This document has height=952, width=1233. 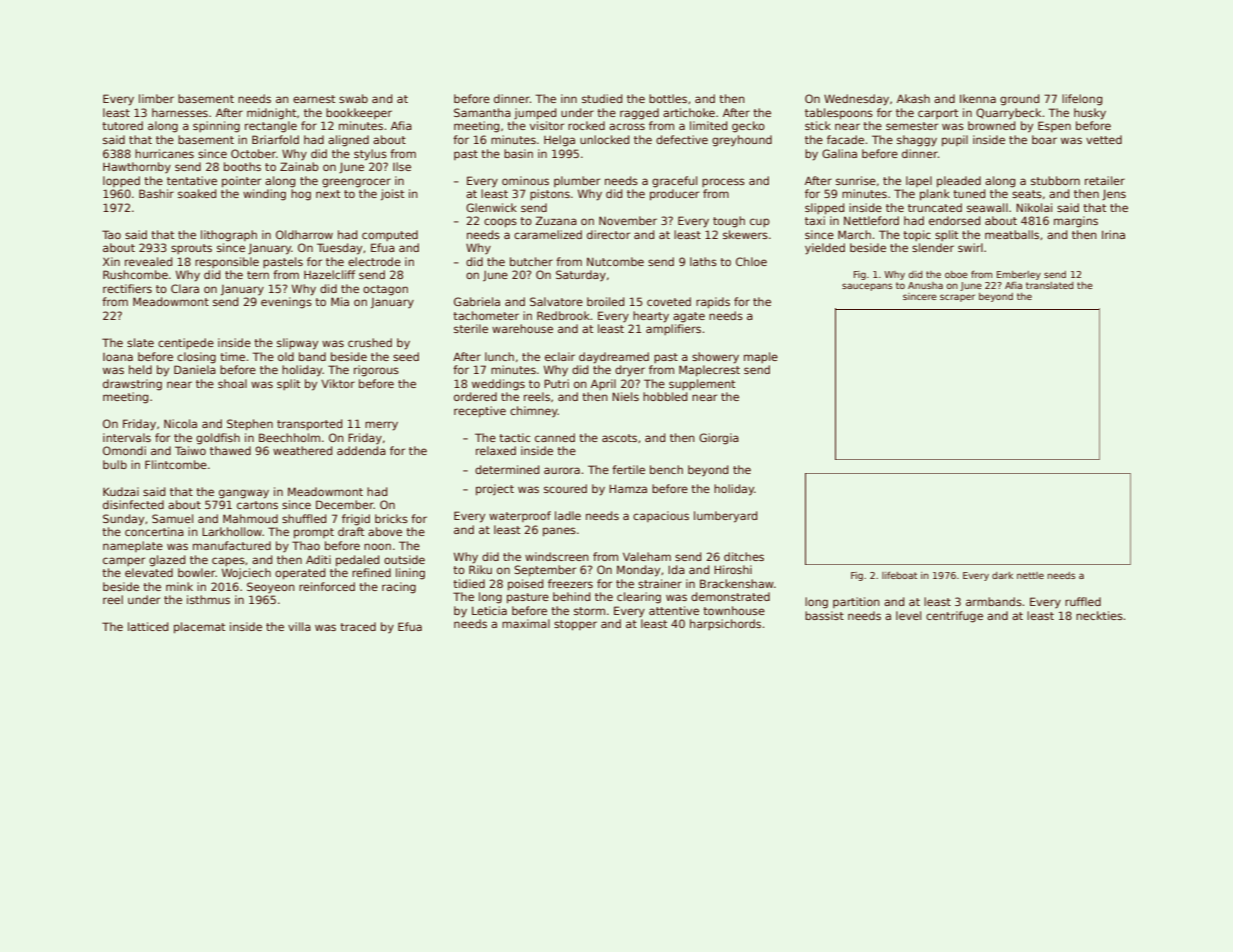 I want to click on limber, so click(x=156, y=98).
